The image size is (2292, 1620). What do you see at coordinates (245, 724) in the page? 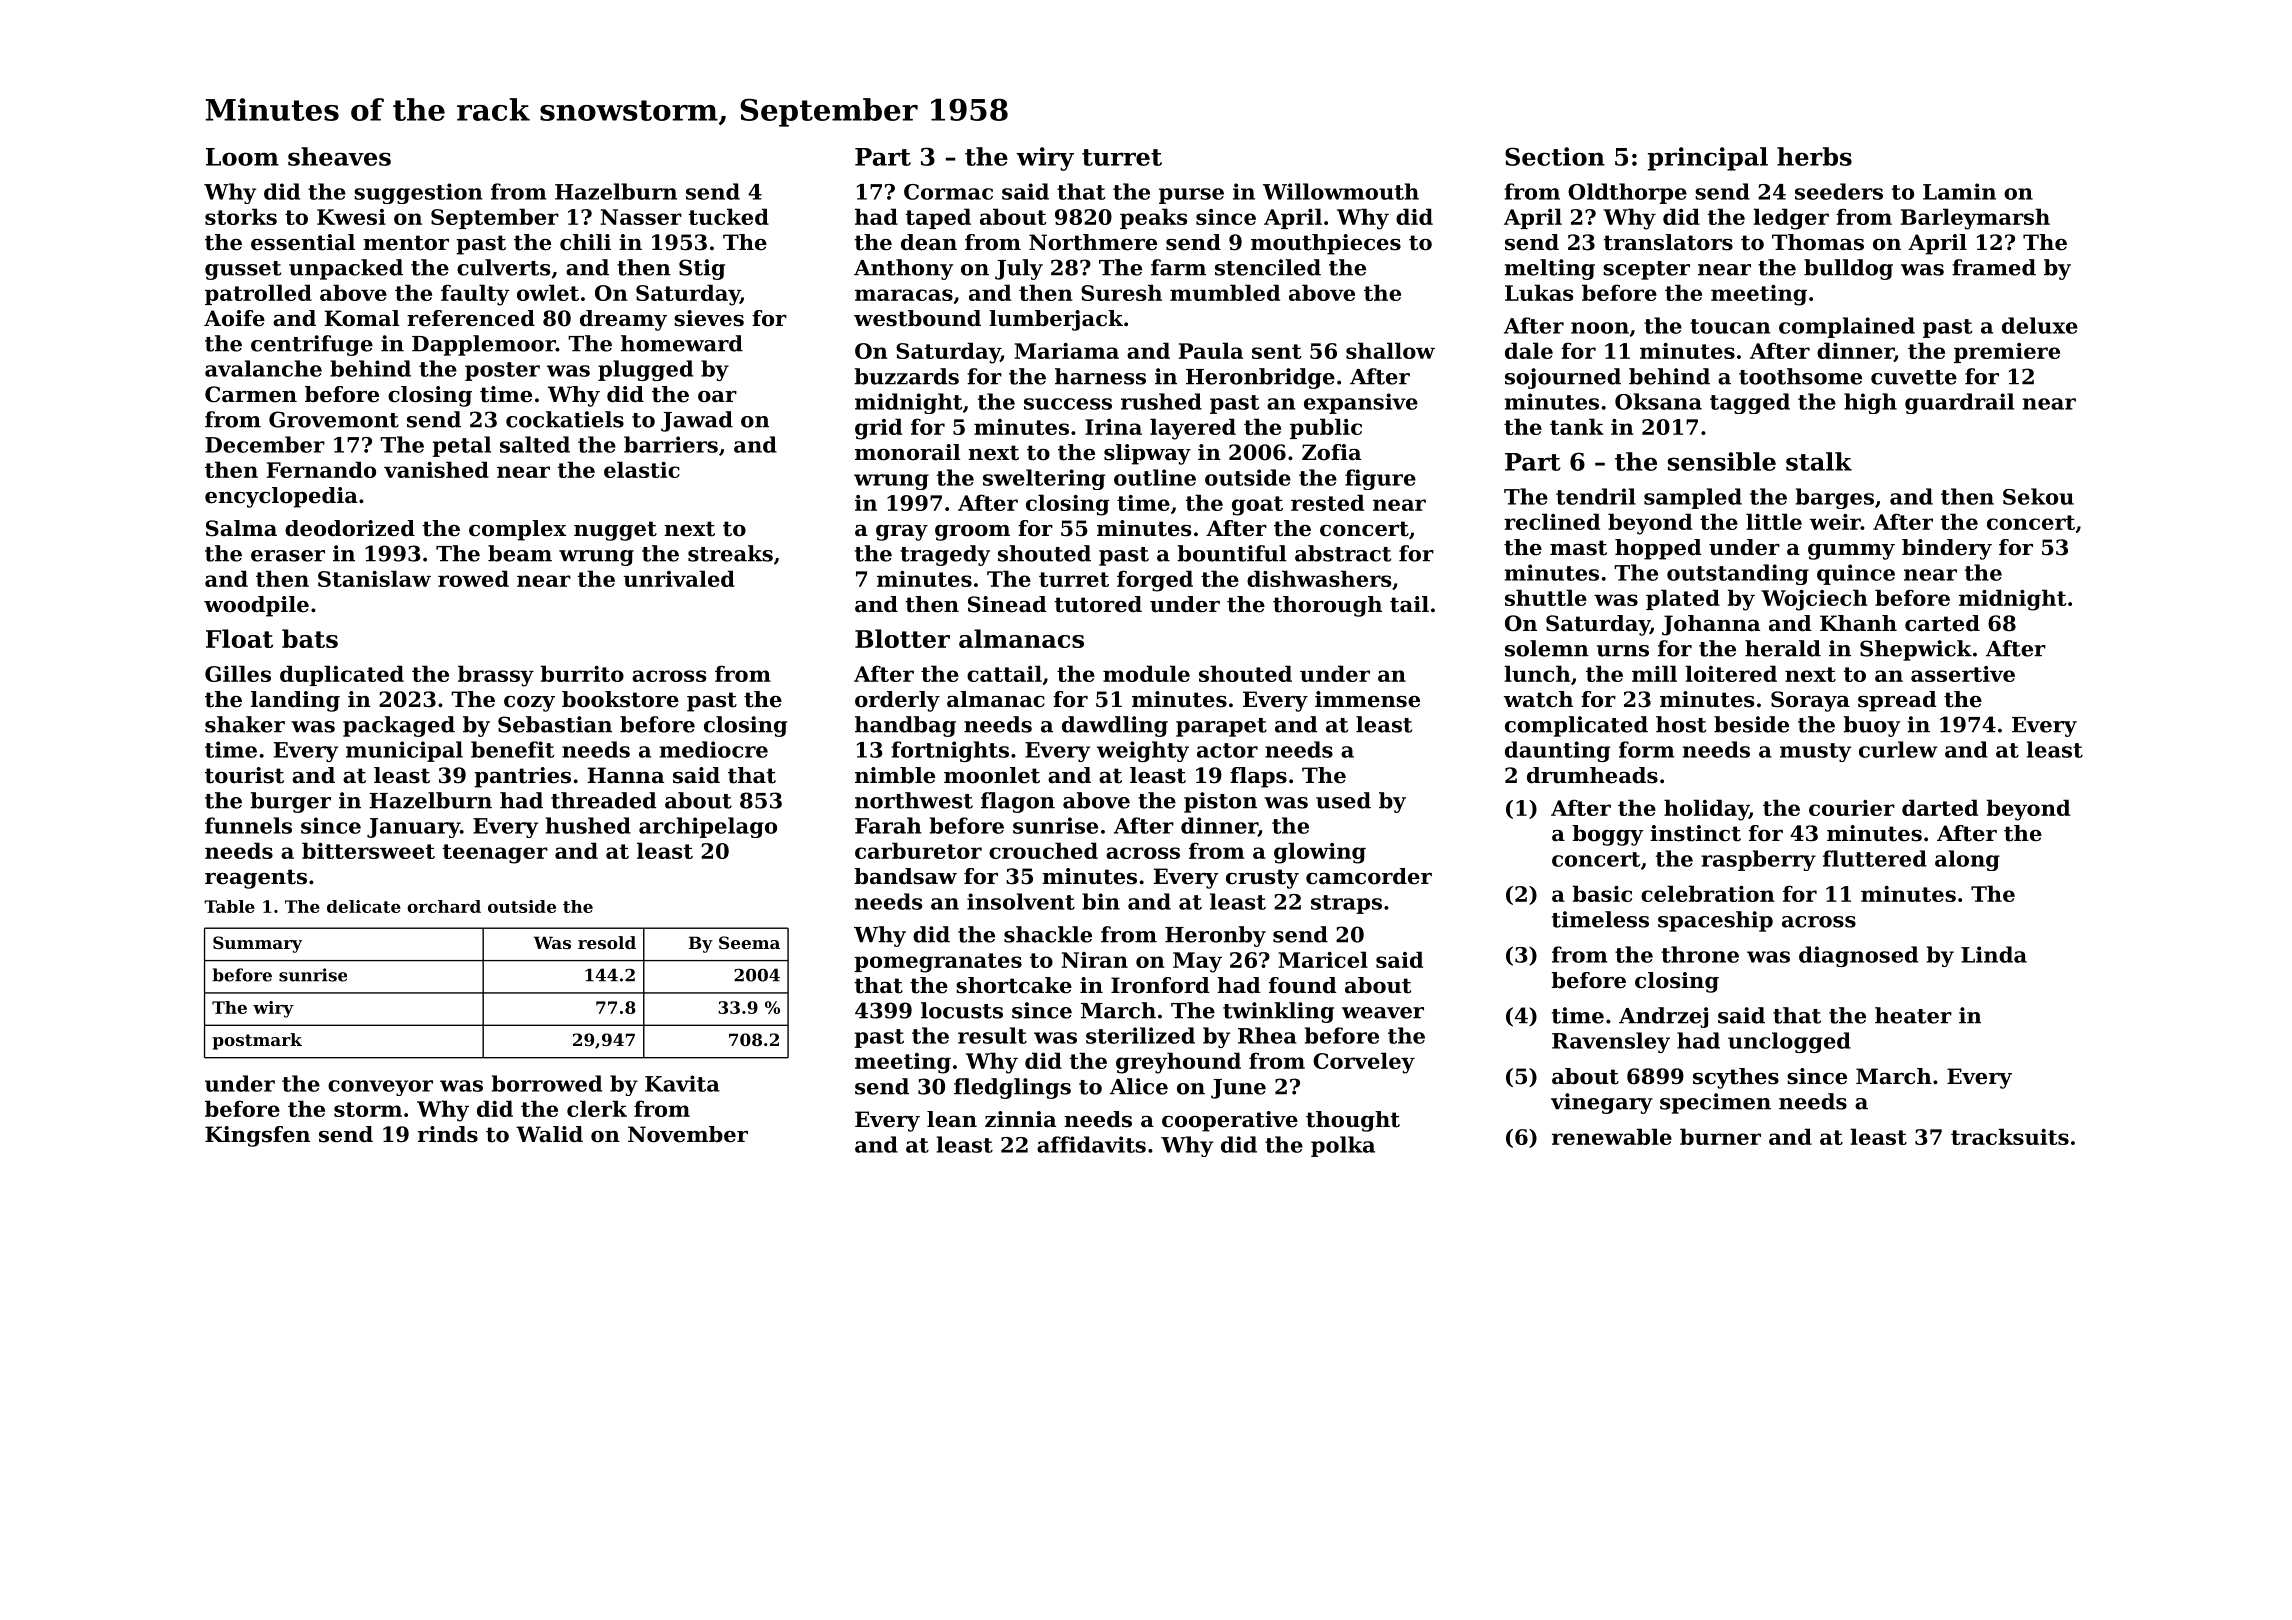
I see `shaker` at bounding box center [245, 724].
